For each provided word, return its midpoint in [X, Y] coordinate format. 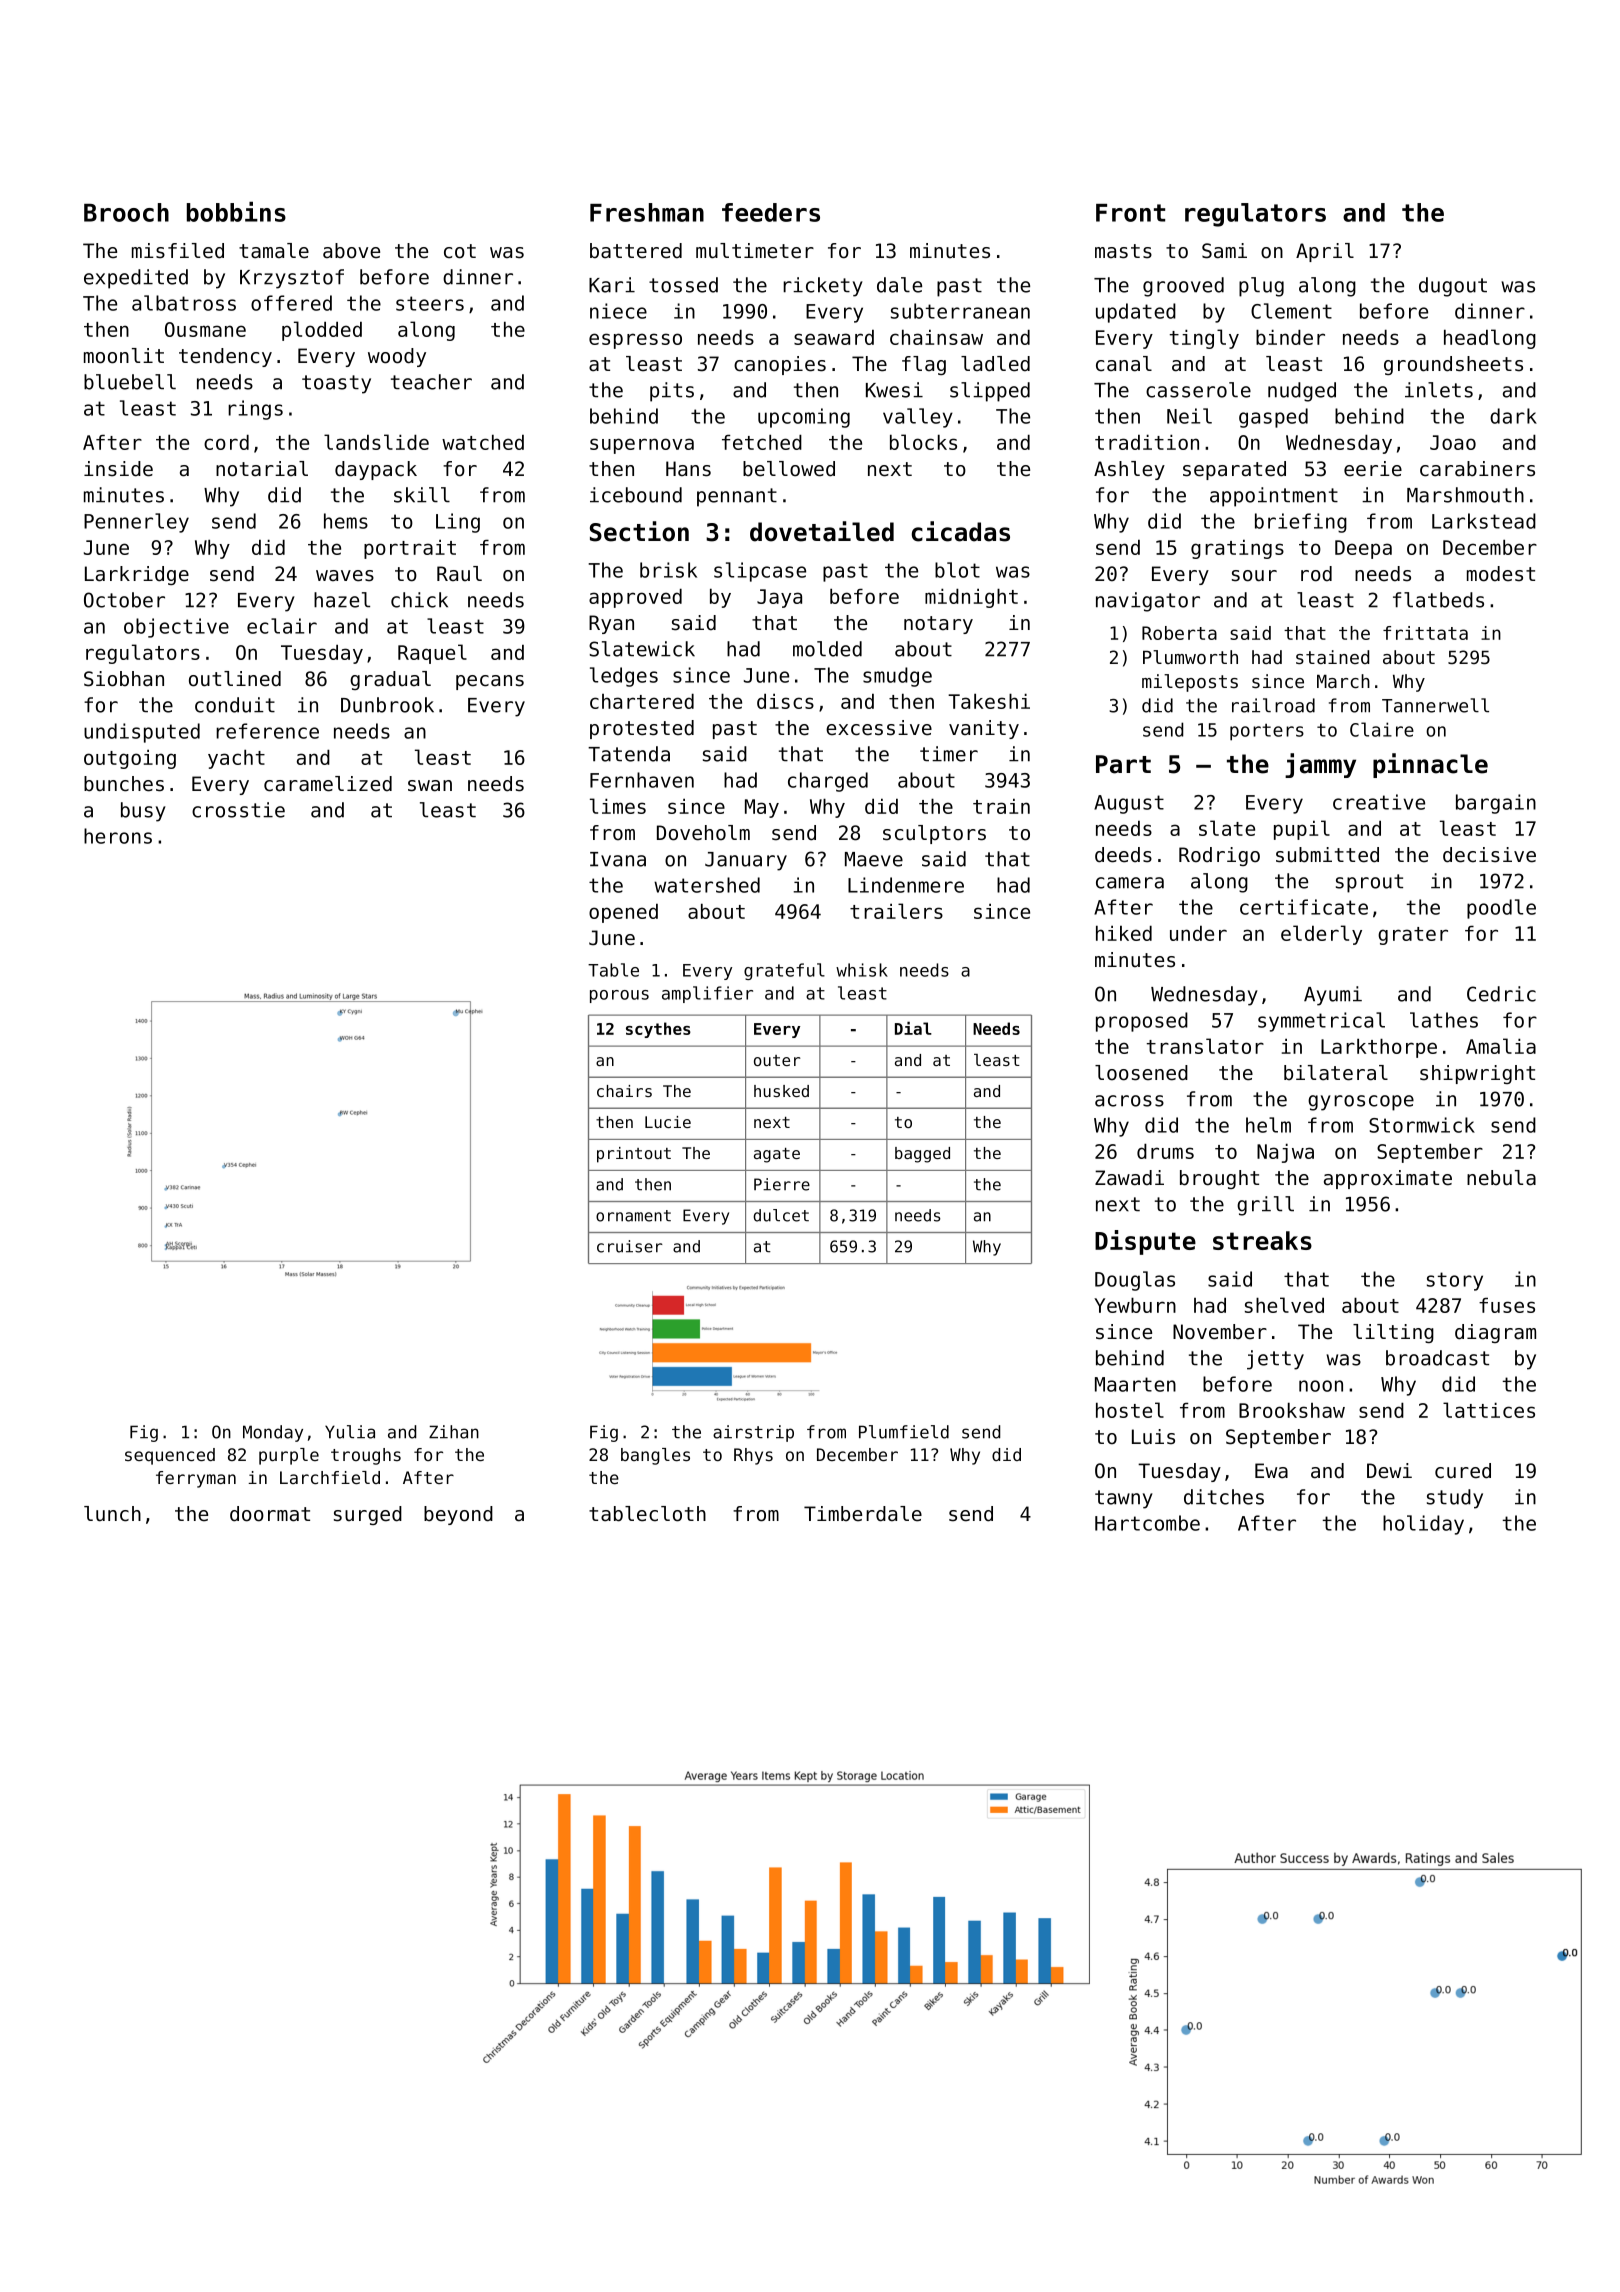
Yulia [350, 1432]
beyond [458, 1515]
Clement [1291, 311]
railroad [1273, 705]
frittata [1425, 633]
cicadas [961, 531]
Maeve [874, 859]
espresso [635, 341]
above [351, 251]
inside [118, 469]
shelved [1284, 1305]
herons [118, 836]
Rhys [753, 1456]
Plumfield [904, 1432]
